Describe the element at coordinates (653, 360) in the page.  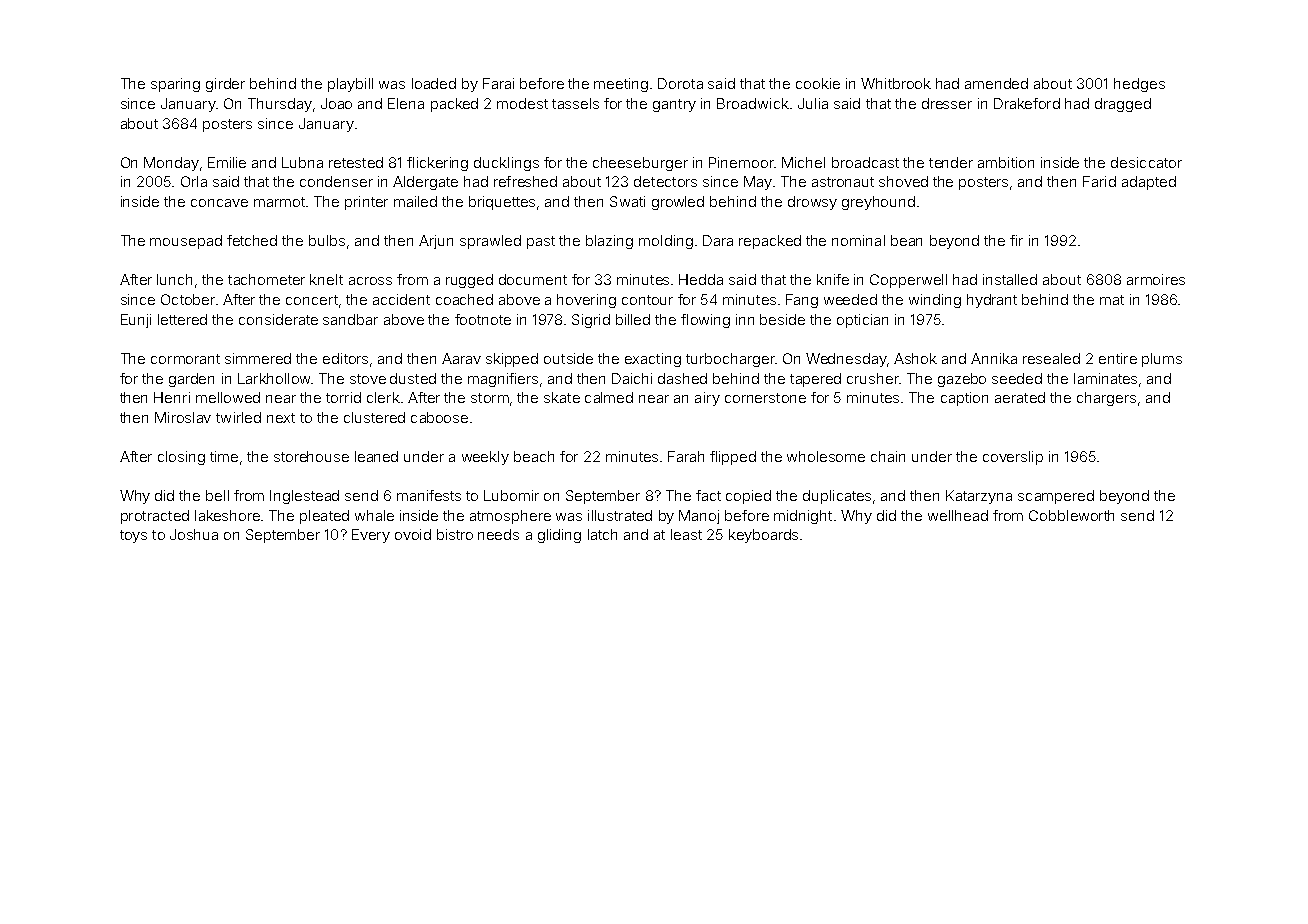
I see `exacting` at that location.
